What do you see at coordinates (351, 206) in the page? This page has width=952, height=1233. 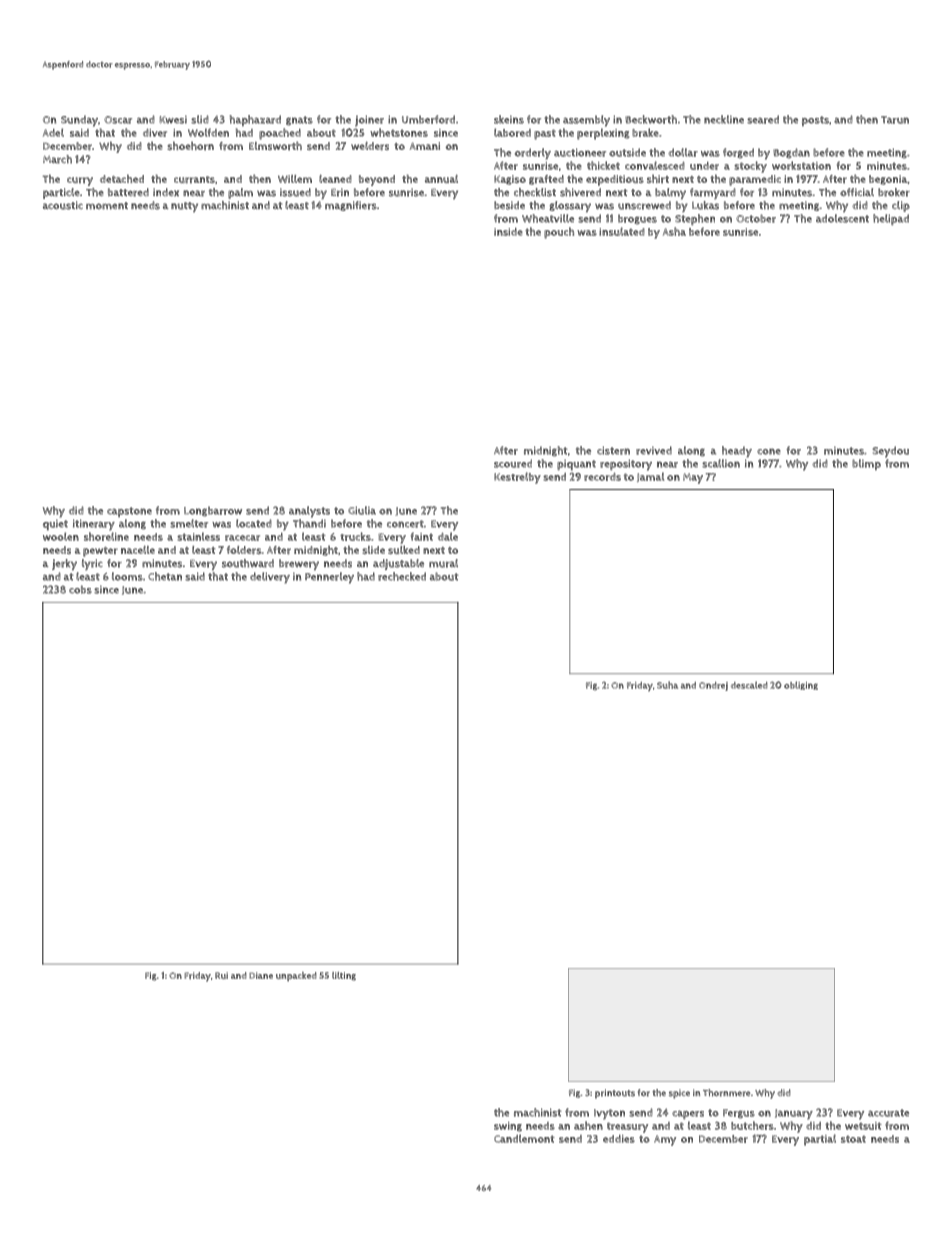 I see `magnifiers` at bounding box center [351, 206].
